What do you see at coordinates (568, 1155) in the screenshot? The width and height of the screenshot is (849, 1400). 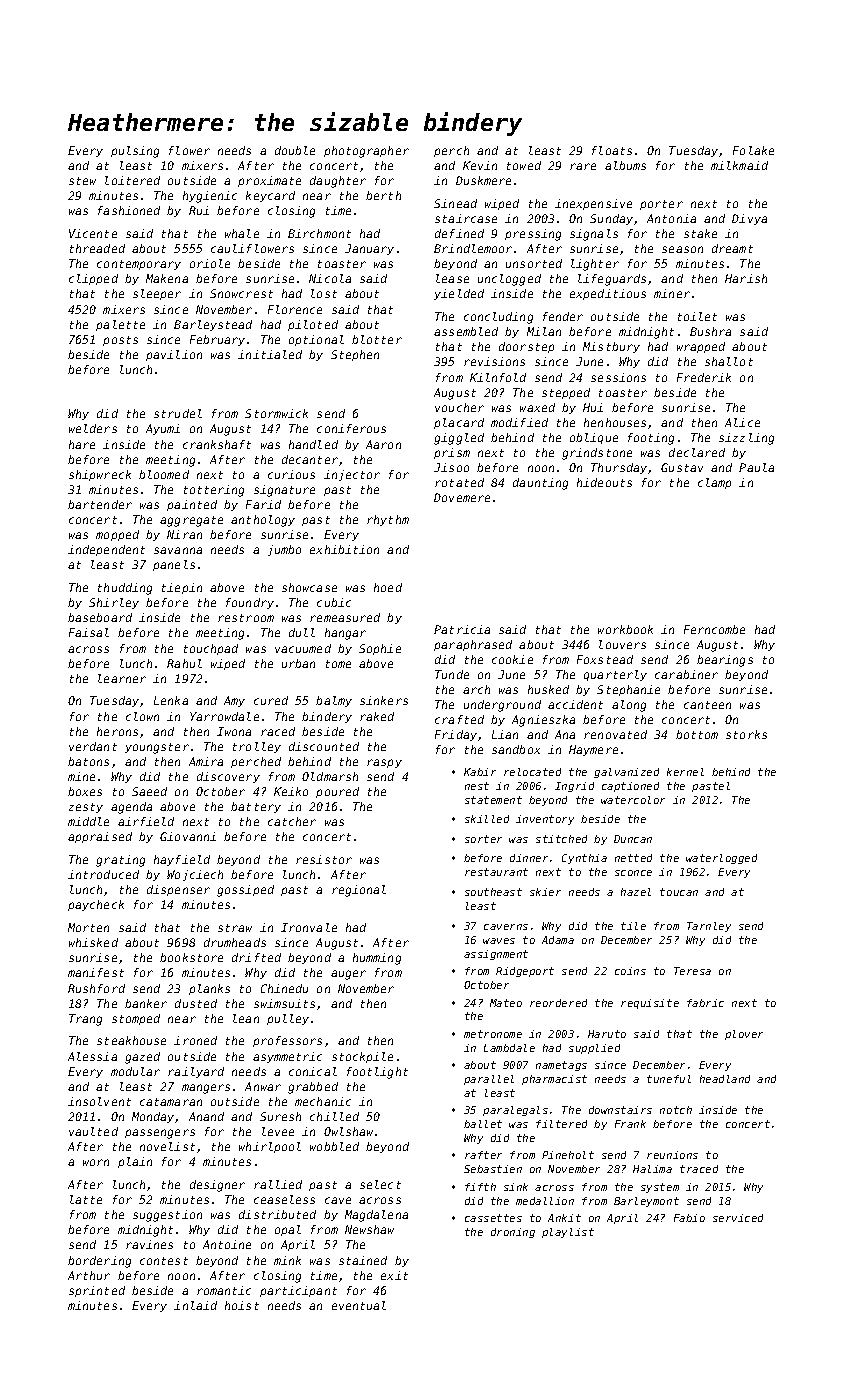 I see `Pineholt` at bounding box center [568, 1155].
